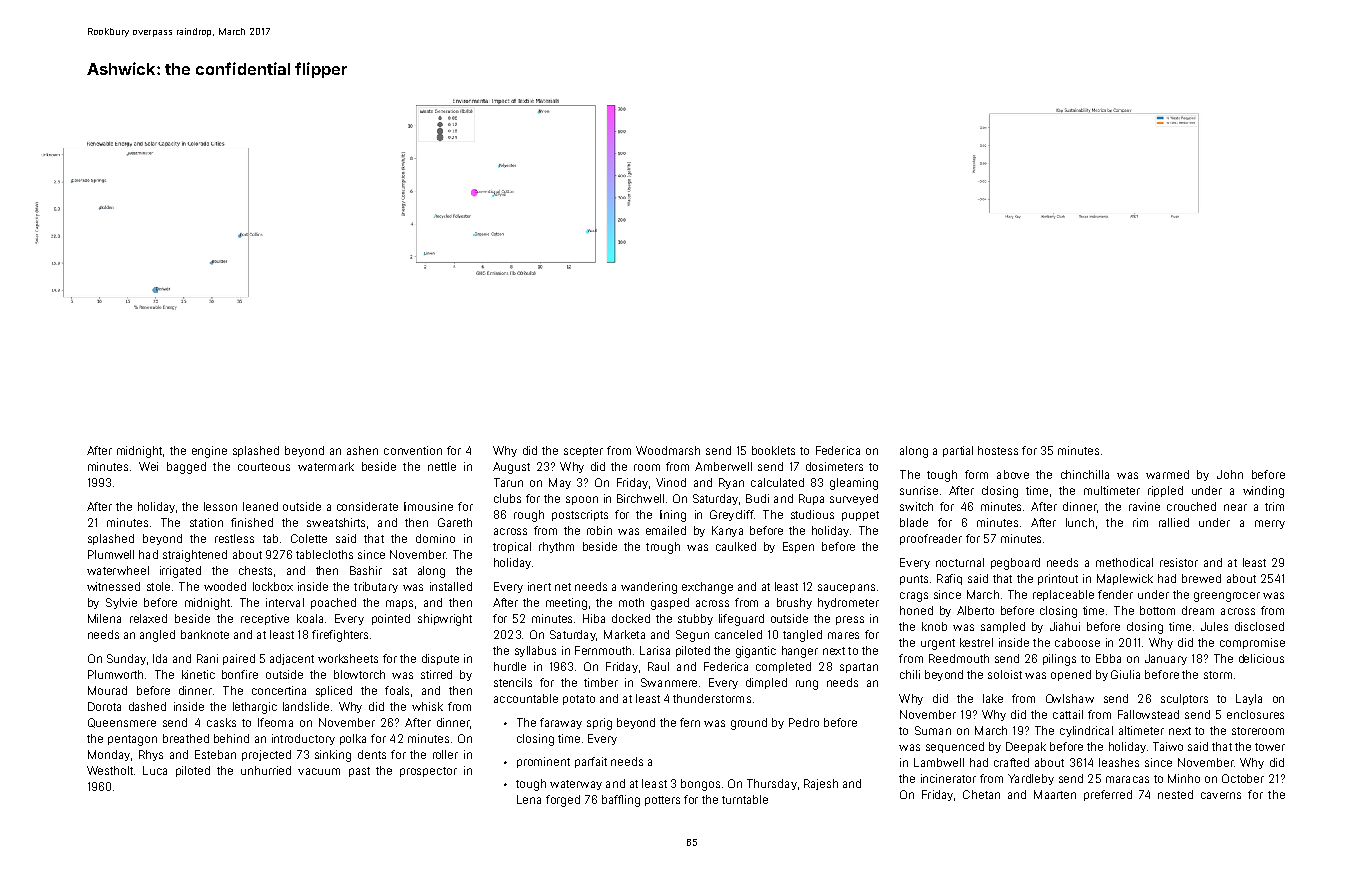 The image size is (1372, 887). Describe the element at coordinates (115, 674) in the screenshot. I see `Plumworth` at that location.
